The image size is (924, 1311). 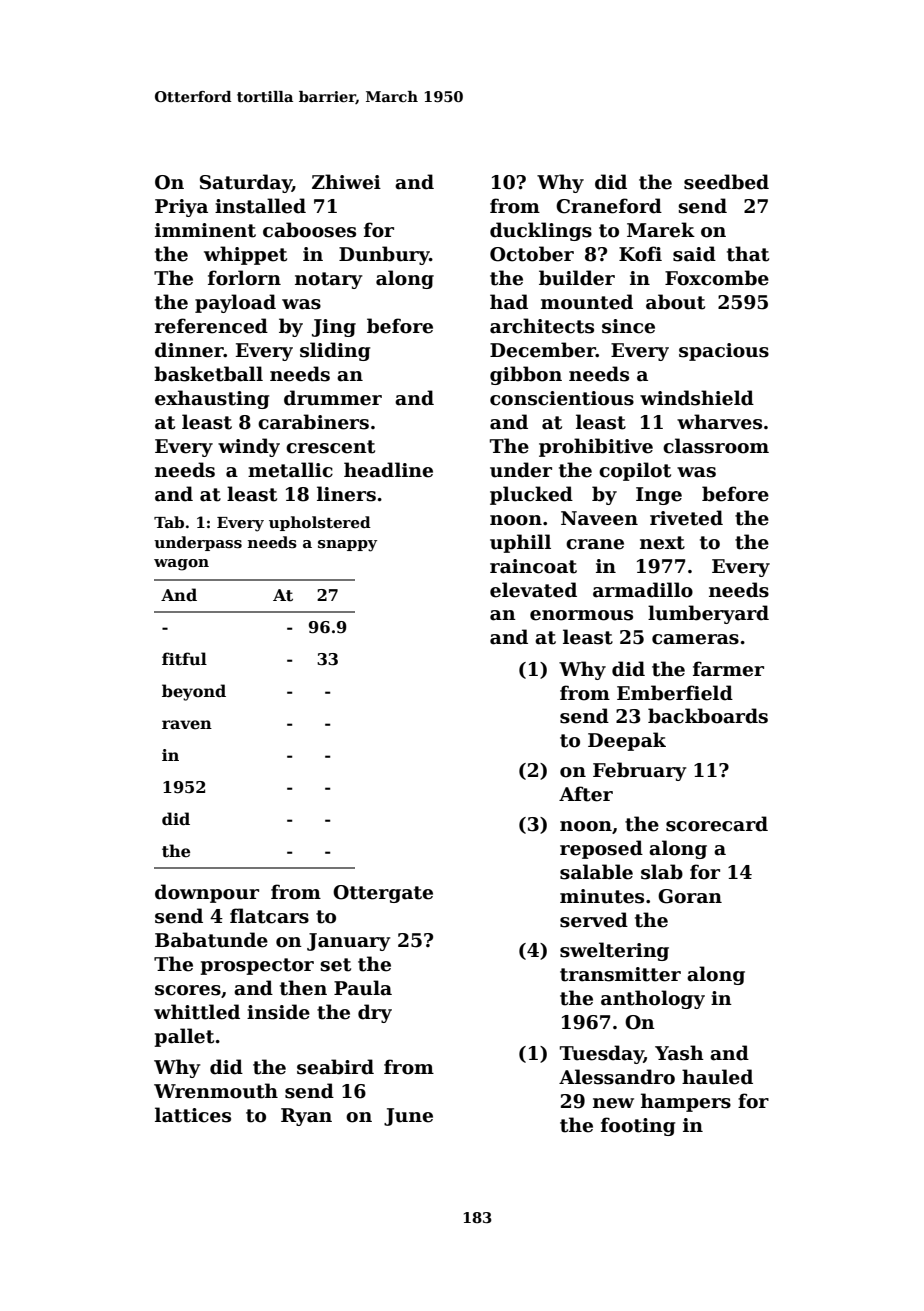 I want to click on June, so click(x=408, y=1117).
